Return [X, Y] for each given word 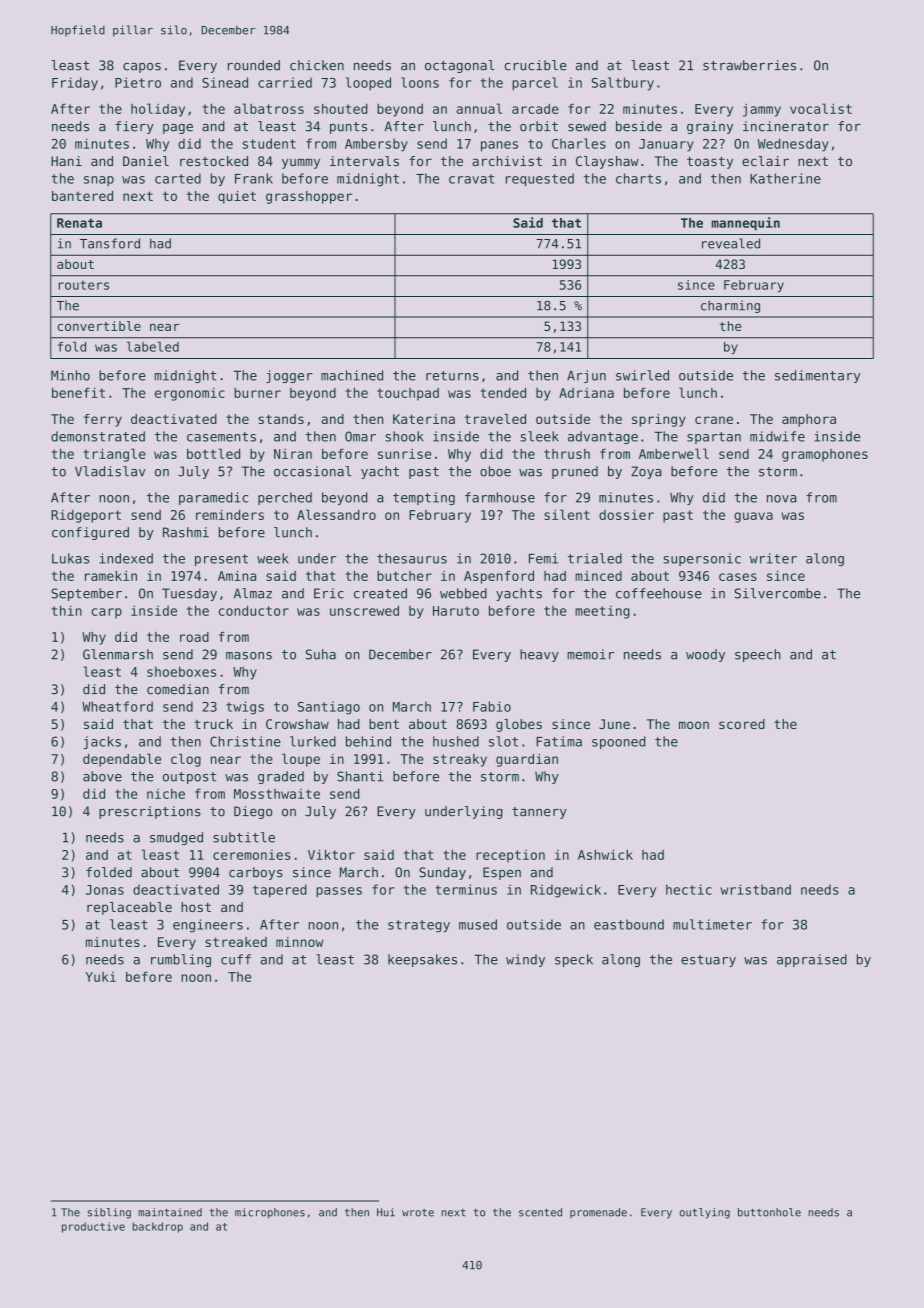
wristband [756, 889]
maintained [170, 1212]
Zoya [646, 472]
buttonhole [769, 1212]
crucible [535, 65]
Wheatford [117, 706]
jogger [289, 376]
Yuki [100, 977]
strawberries [749, 65]
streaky [460, 760]
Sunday [442, 873]
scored [742, 724]
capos [142, 68]
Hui [386, 1212]
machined [352, 375]
